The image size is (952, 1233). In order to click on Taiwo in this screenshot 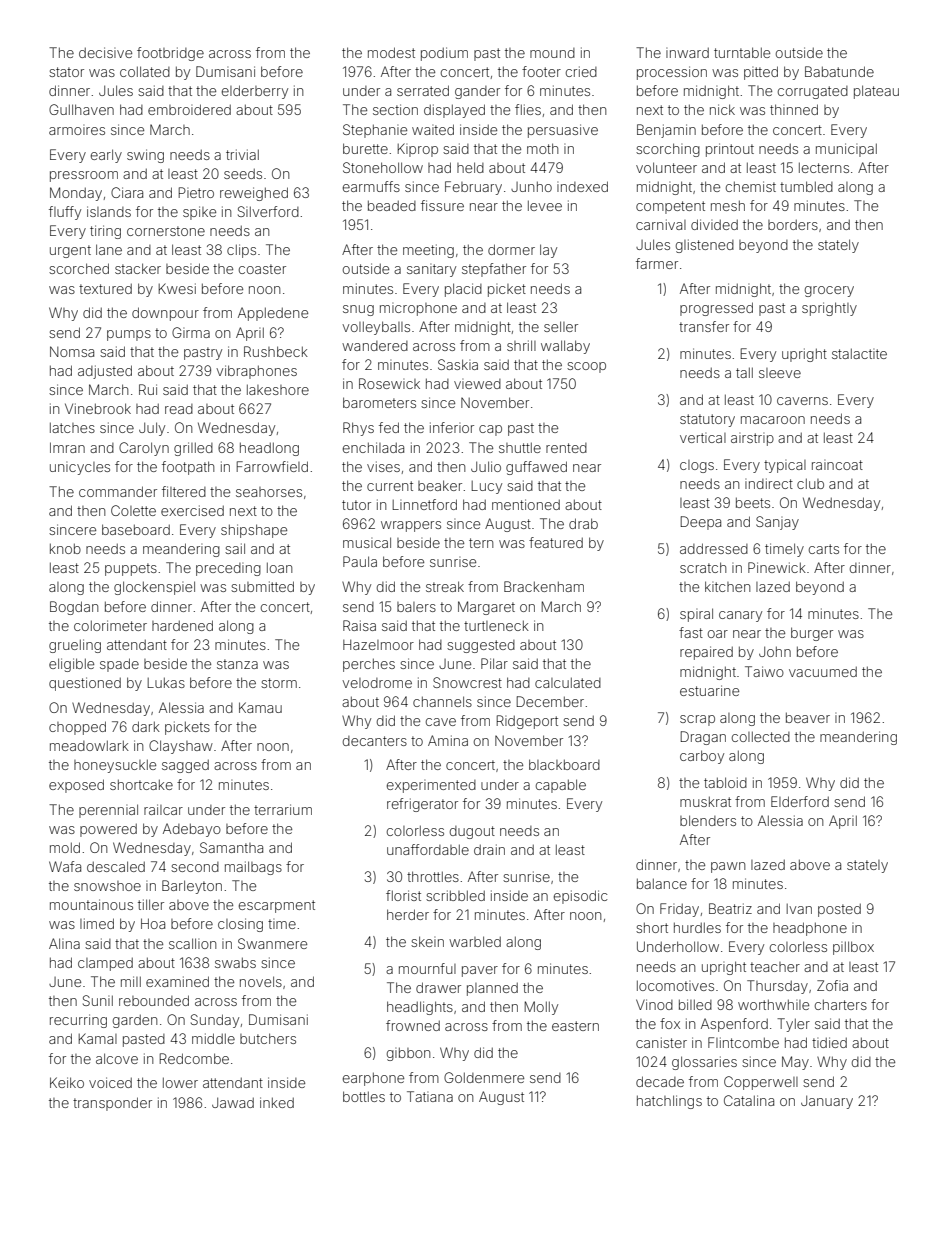, I will do `click(764, 671)`.
